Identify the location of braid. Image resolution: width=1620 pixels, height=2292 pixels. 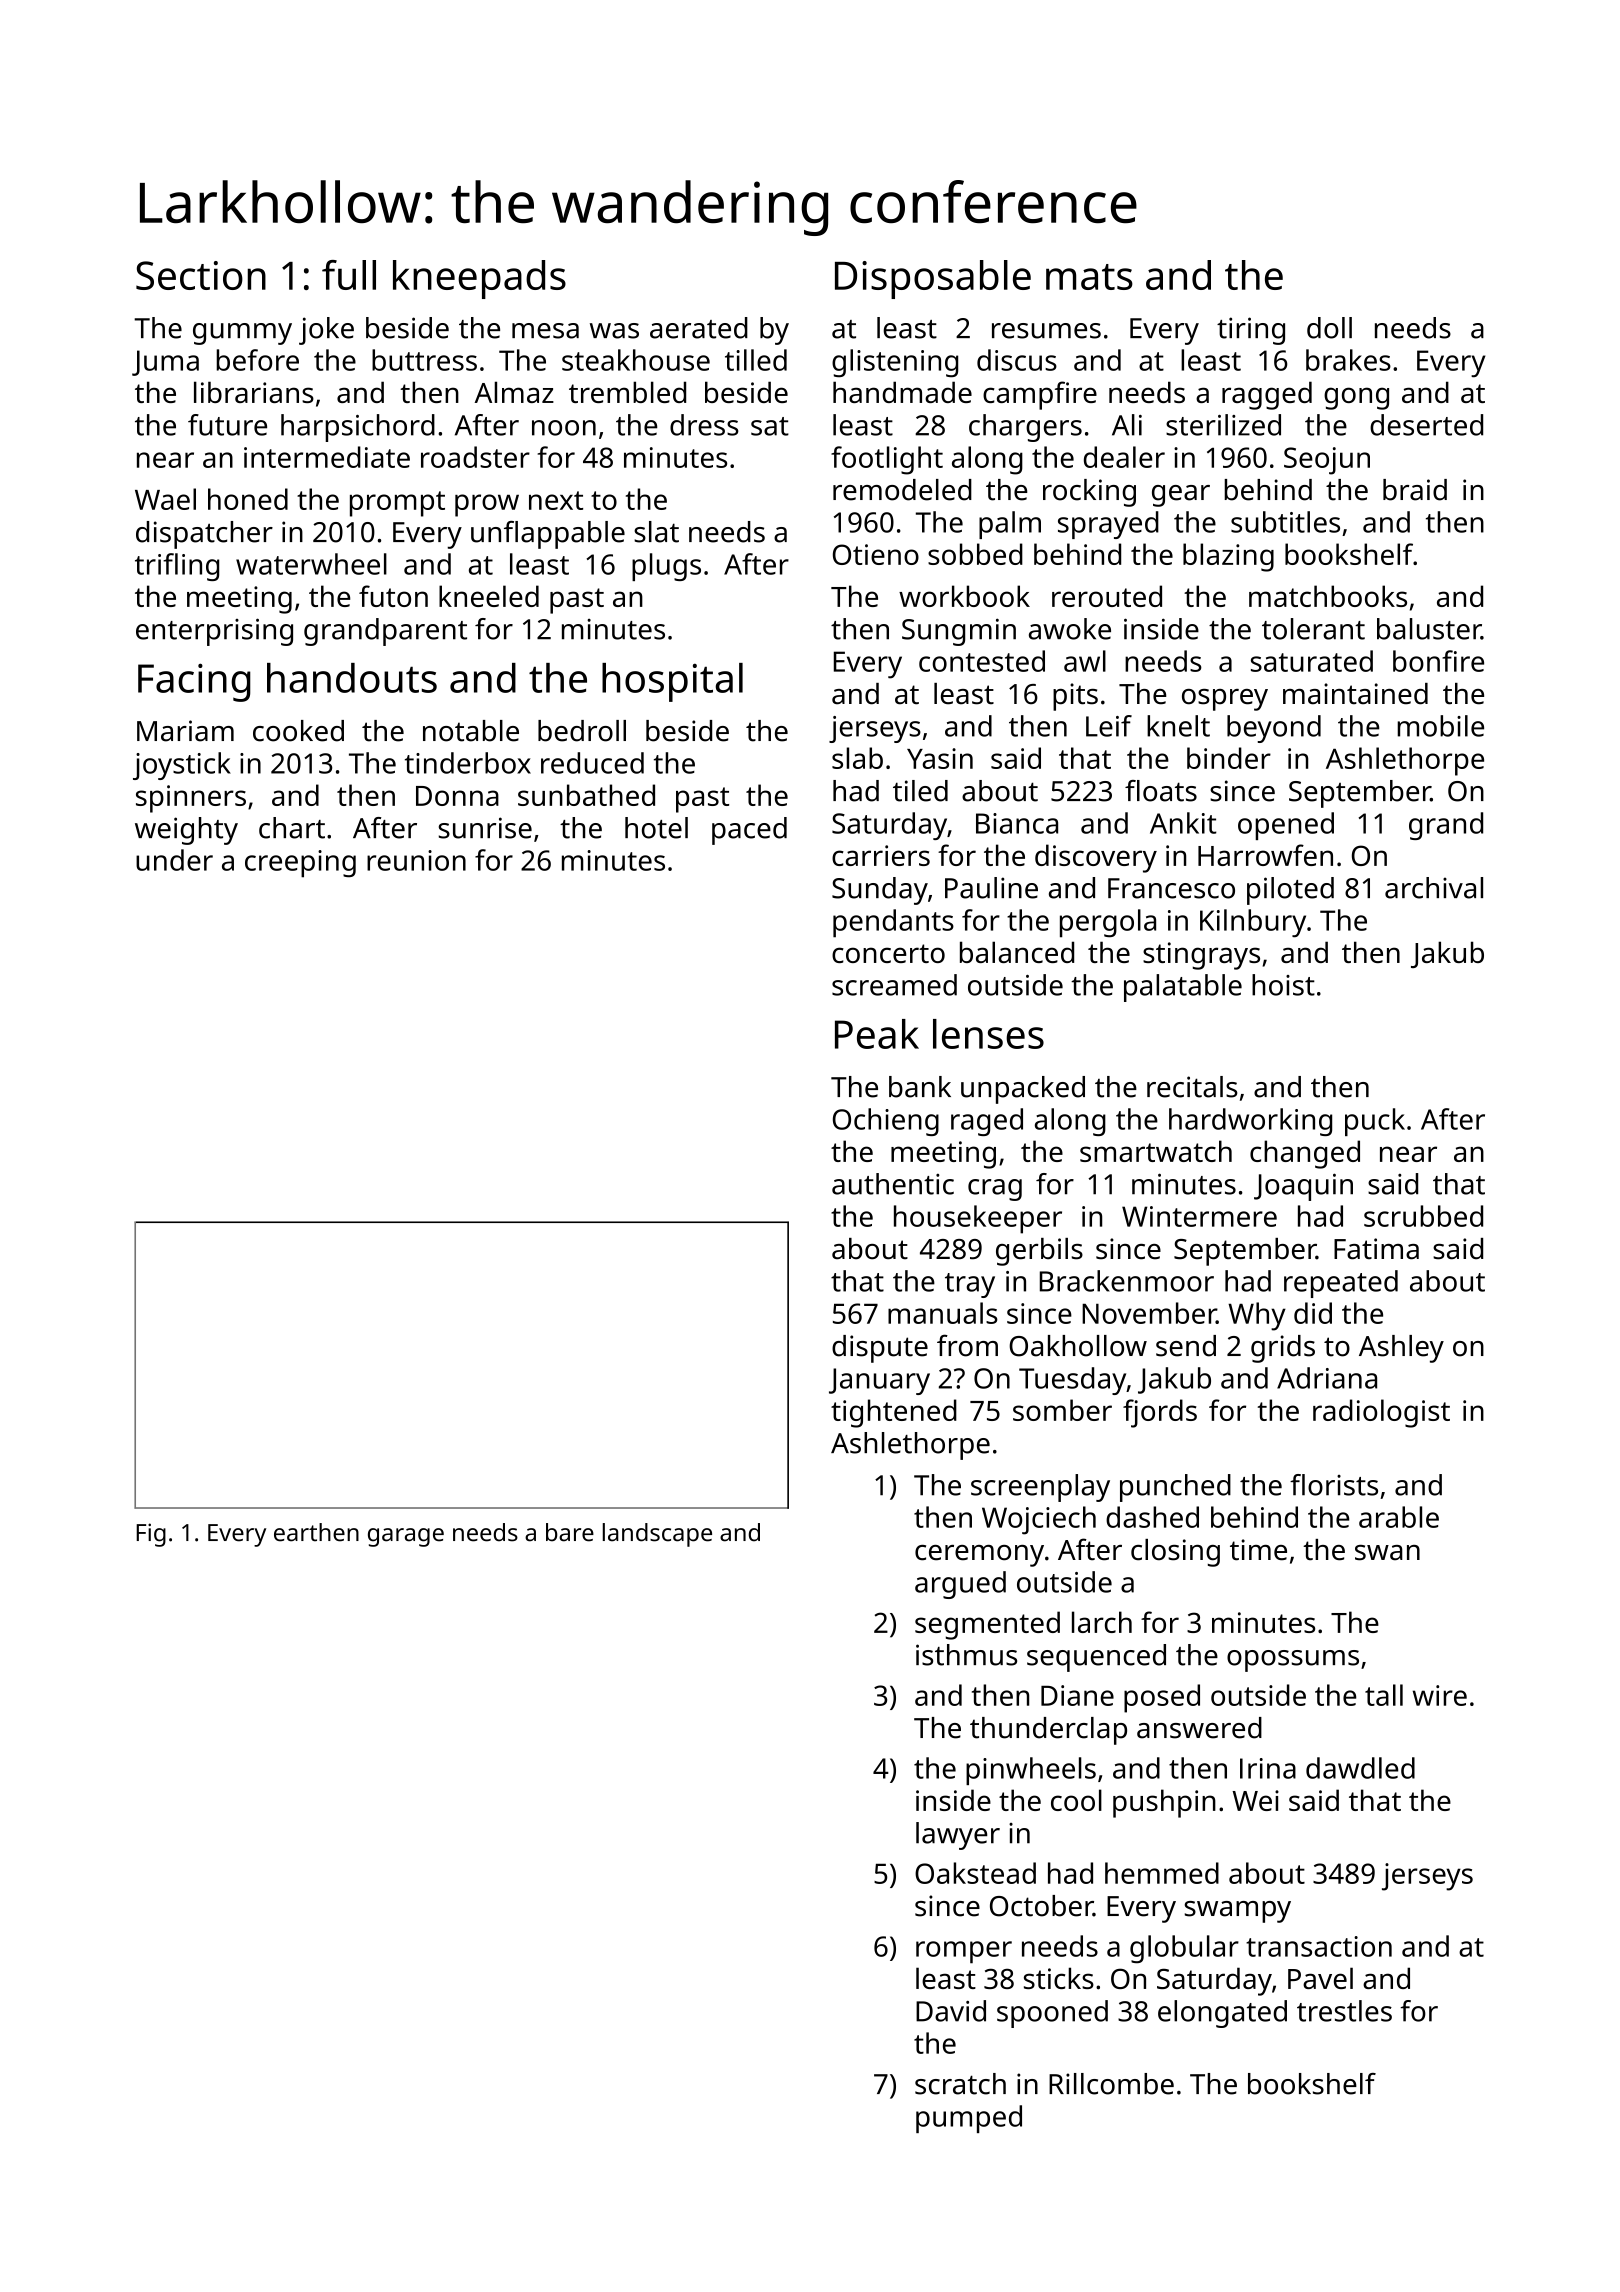
(1415, 490).
